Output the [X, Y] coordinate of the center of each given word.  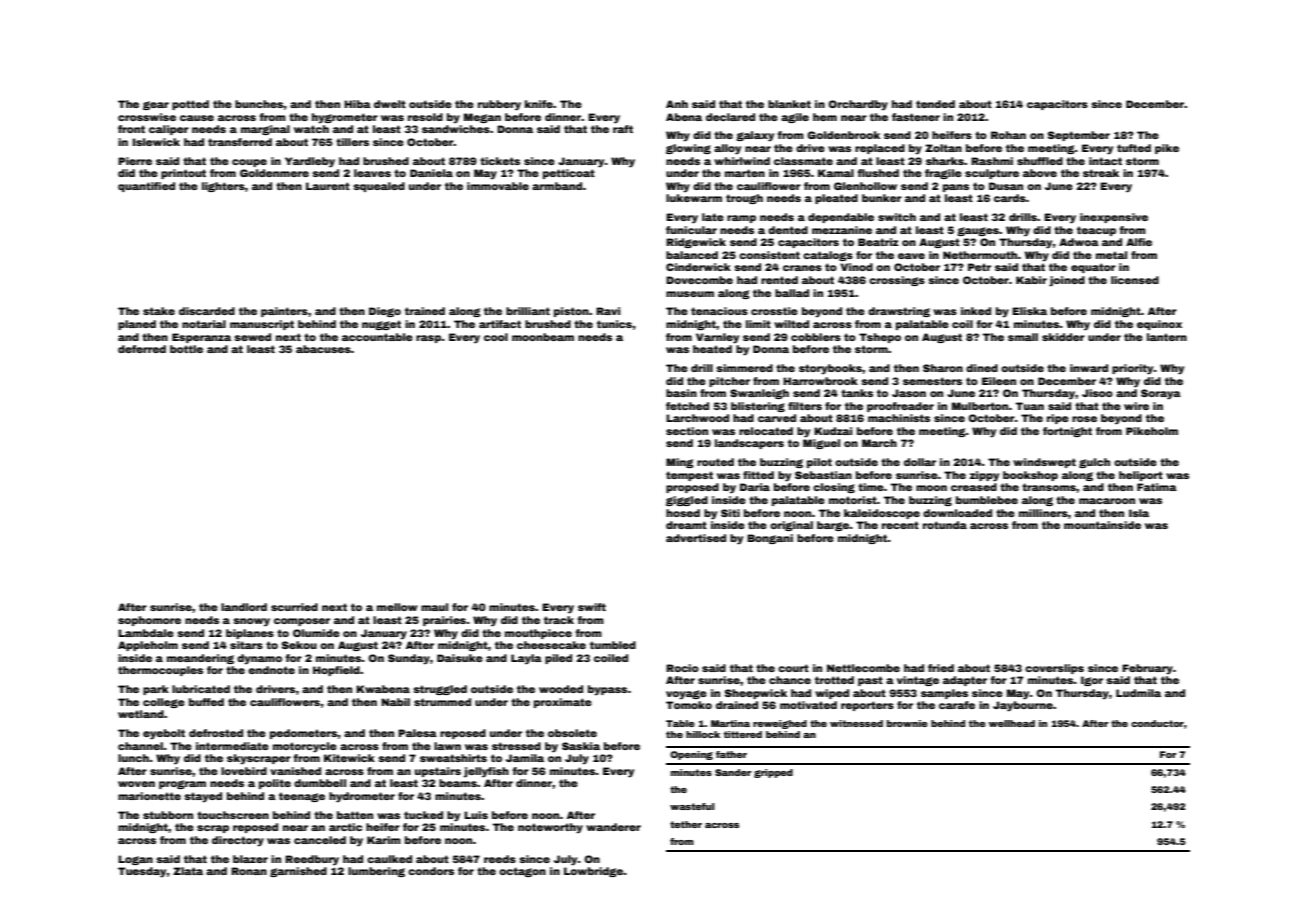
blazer [250, 859]
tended [935, 104]
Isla [1139, 513]
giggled [687, 501]
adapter [965, 681]
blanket [789, 104]
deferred [142, 349]
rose [1084, 419]
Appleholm [148, 646]
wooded [561, 689]
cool [496, 337]
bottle [186, 349]
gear [156, 105]
